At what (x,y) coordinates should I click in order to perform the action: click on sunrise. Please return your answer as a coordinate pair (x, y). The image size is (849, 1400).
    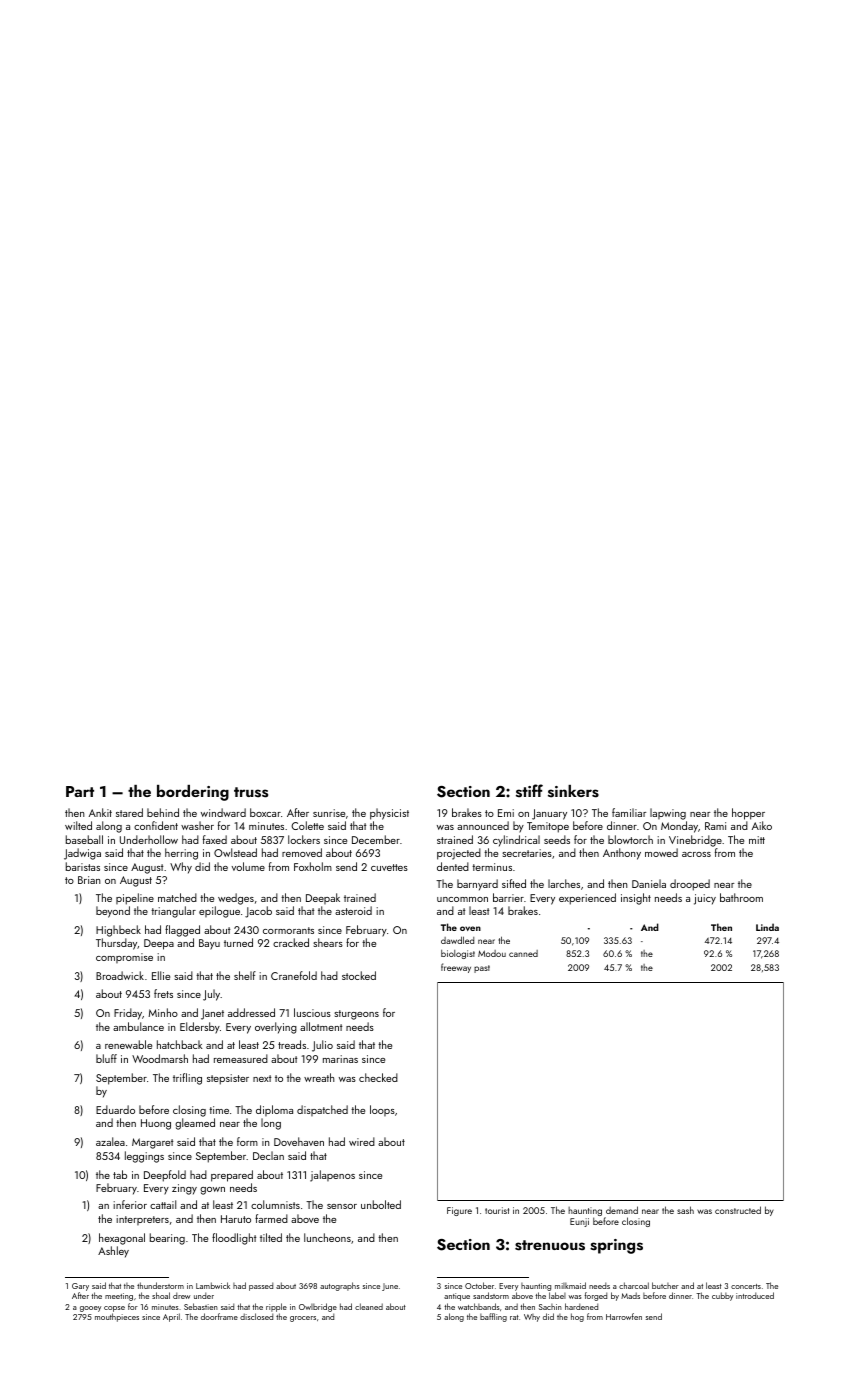
    Looking at the image, I should click on (329, 813).
